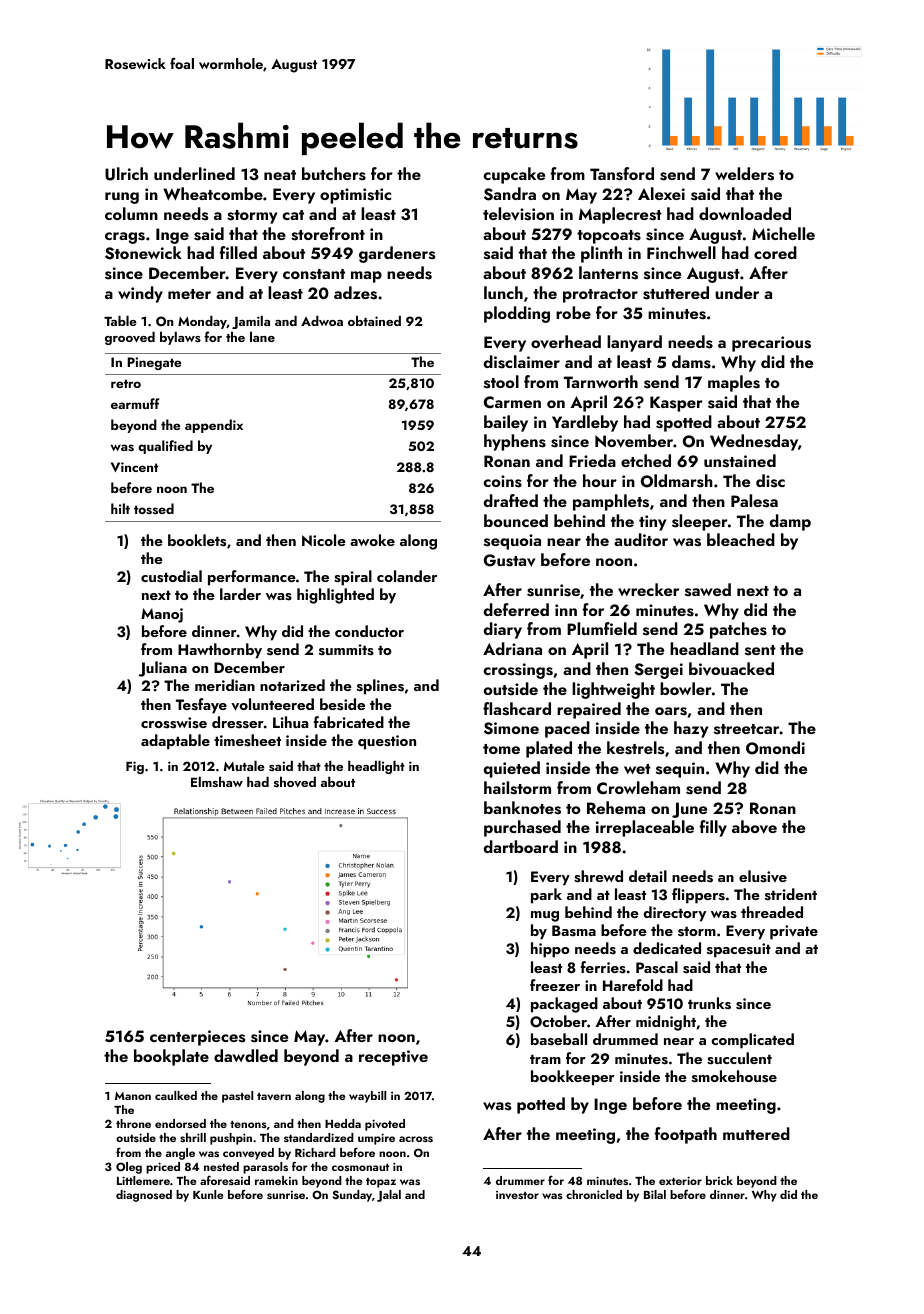 Image resolution: width=924 pixels, height=1314 pixels. Describe the element at coordinates (163, 669) in the page. I see `Juliana` at that location.
